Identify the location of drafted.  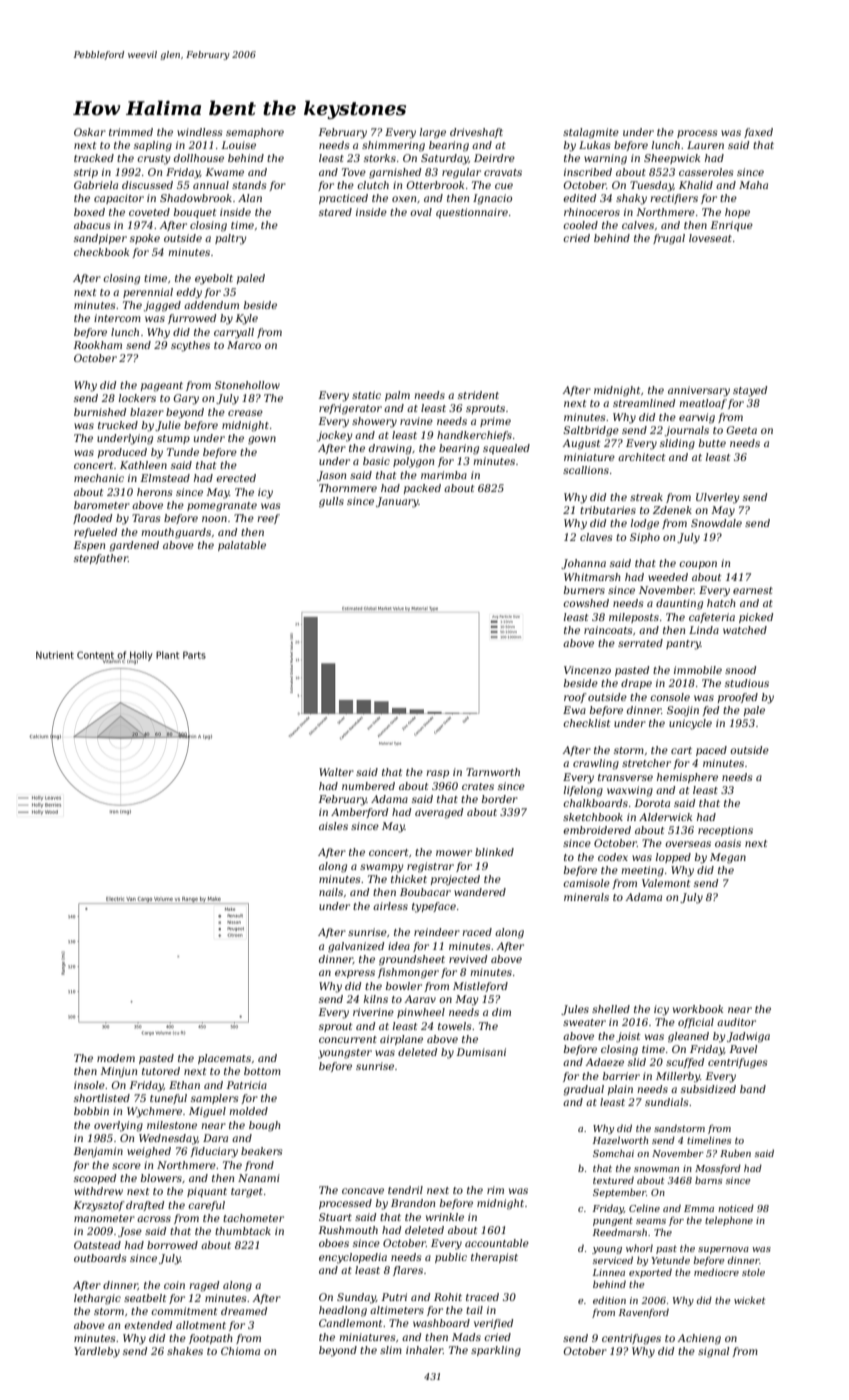
(145, 1206).
